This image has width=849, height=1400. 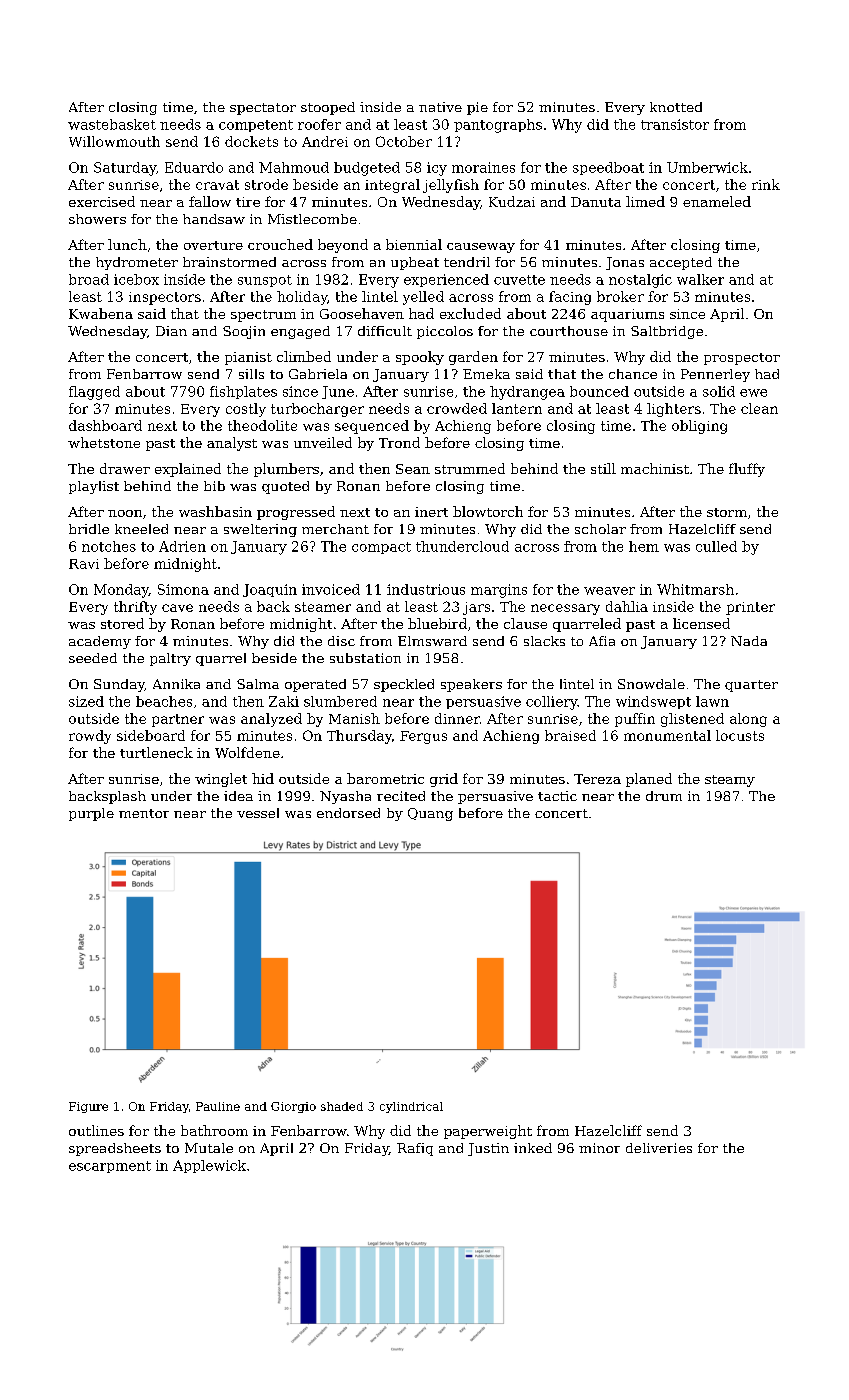 I want to click on playlist, so click(x=94, y=487).
